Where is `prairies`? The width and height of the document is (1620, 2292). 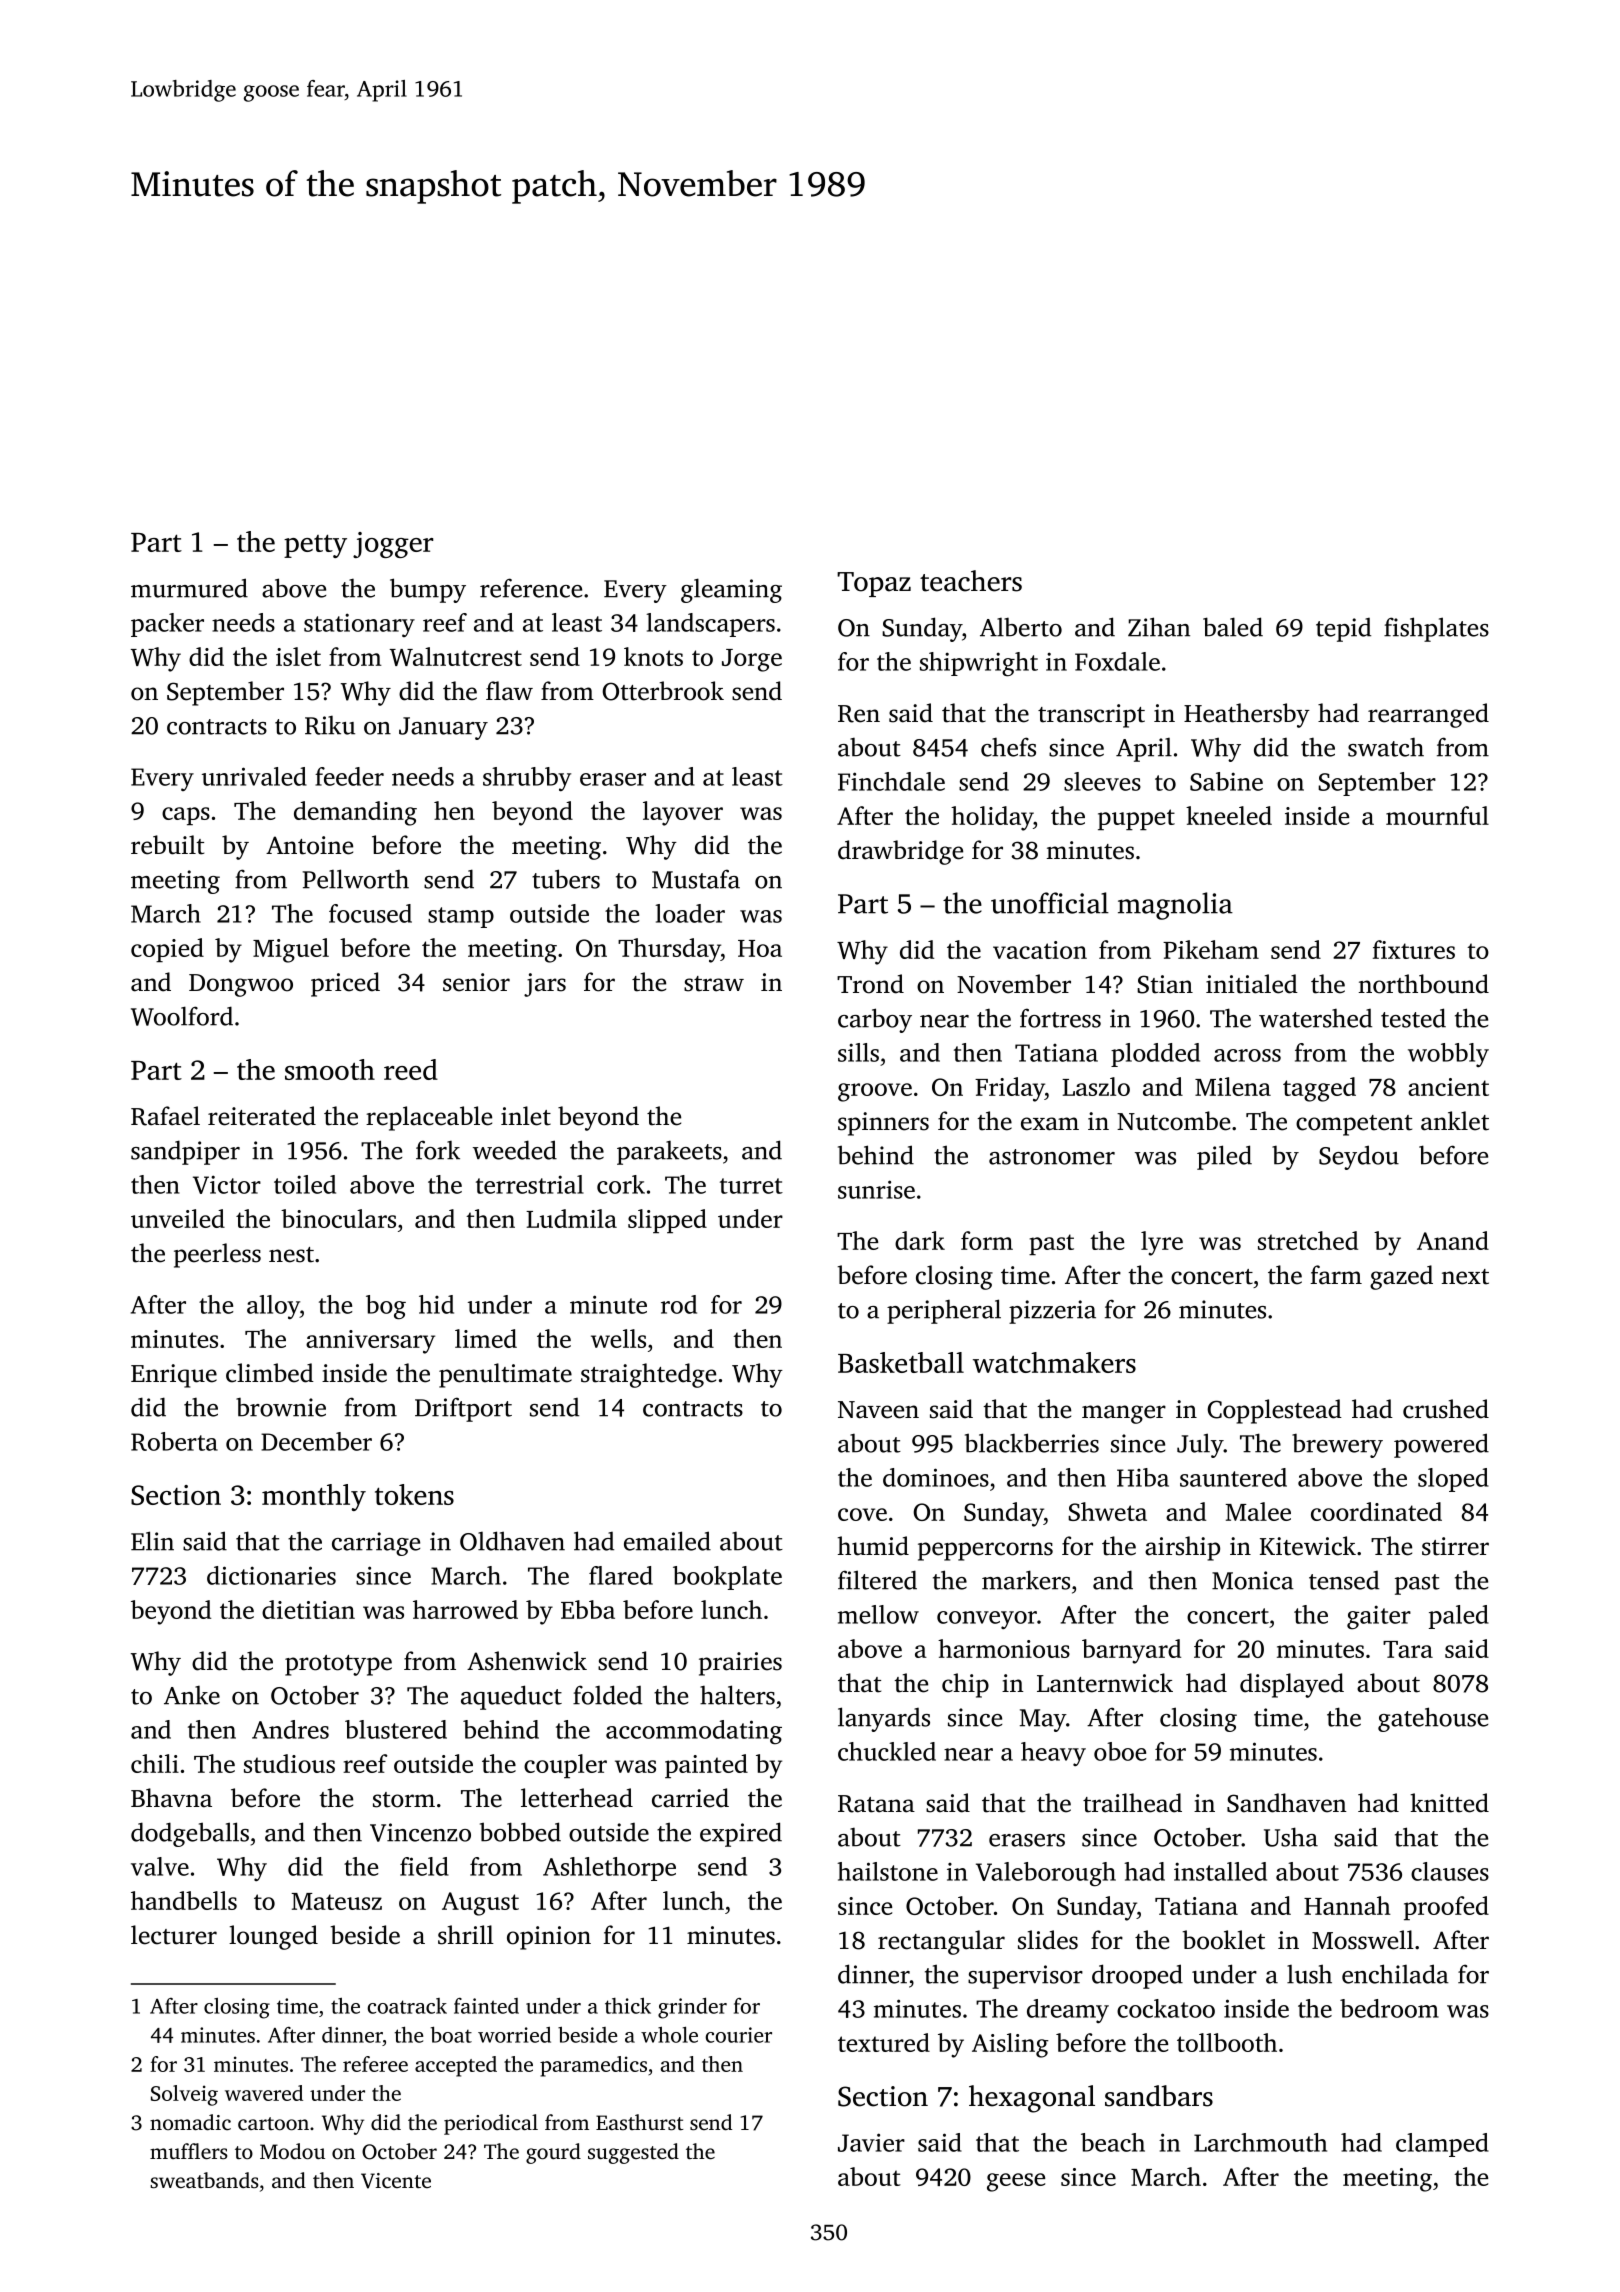
prairies is located at coordinates (740, 1664).
